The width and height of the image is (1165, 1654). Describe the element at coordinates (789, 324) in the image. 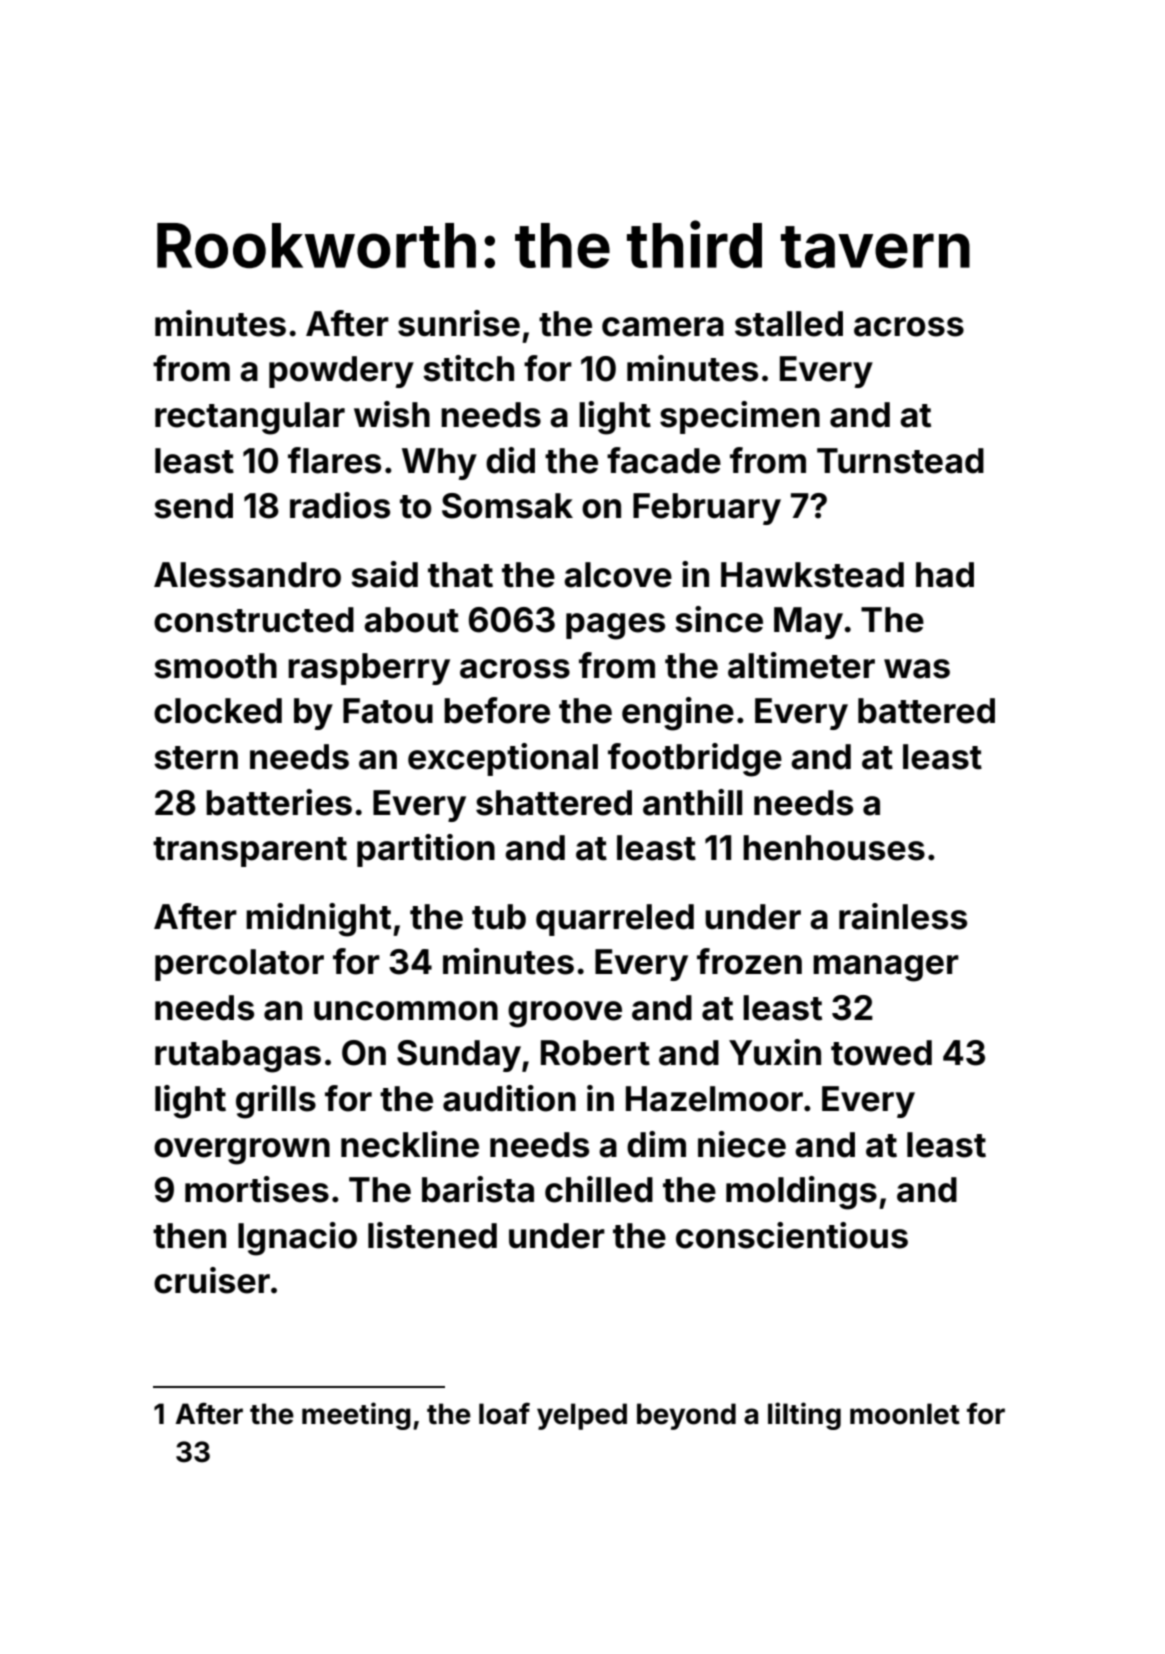

I see `stalled` at that location.
